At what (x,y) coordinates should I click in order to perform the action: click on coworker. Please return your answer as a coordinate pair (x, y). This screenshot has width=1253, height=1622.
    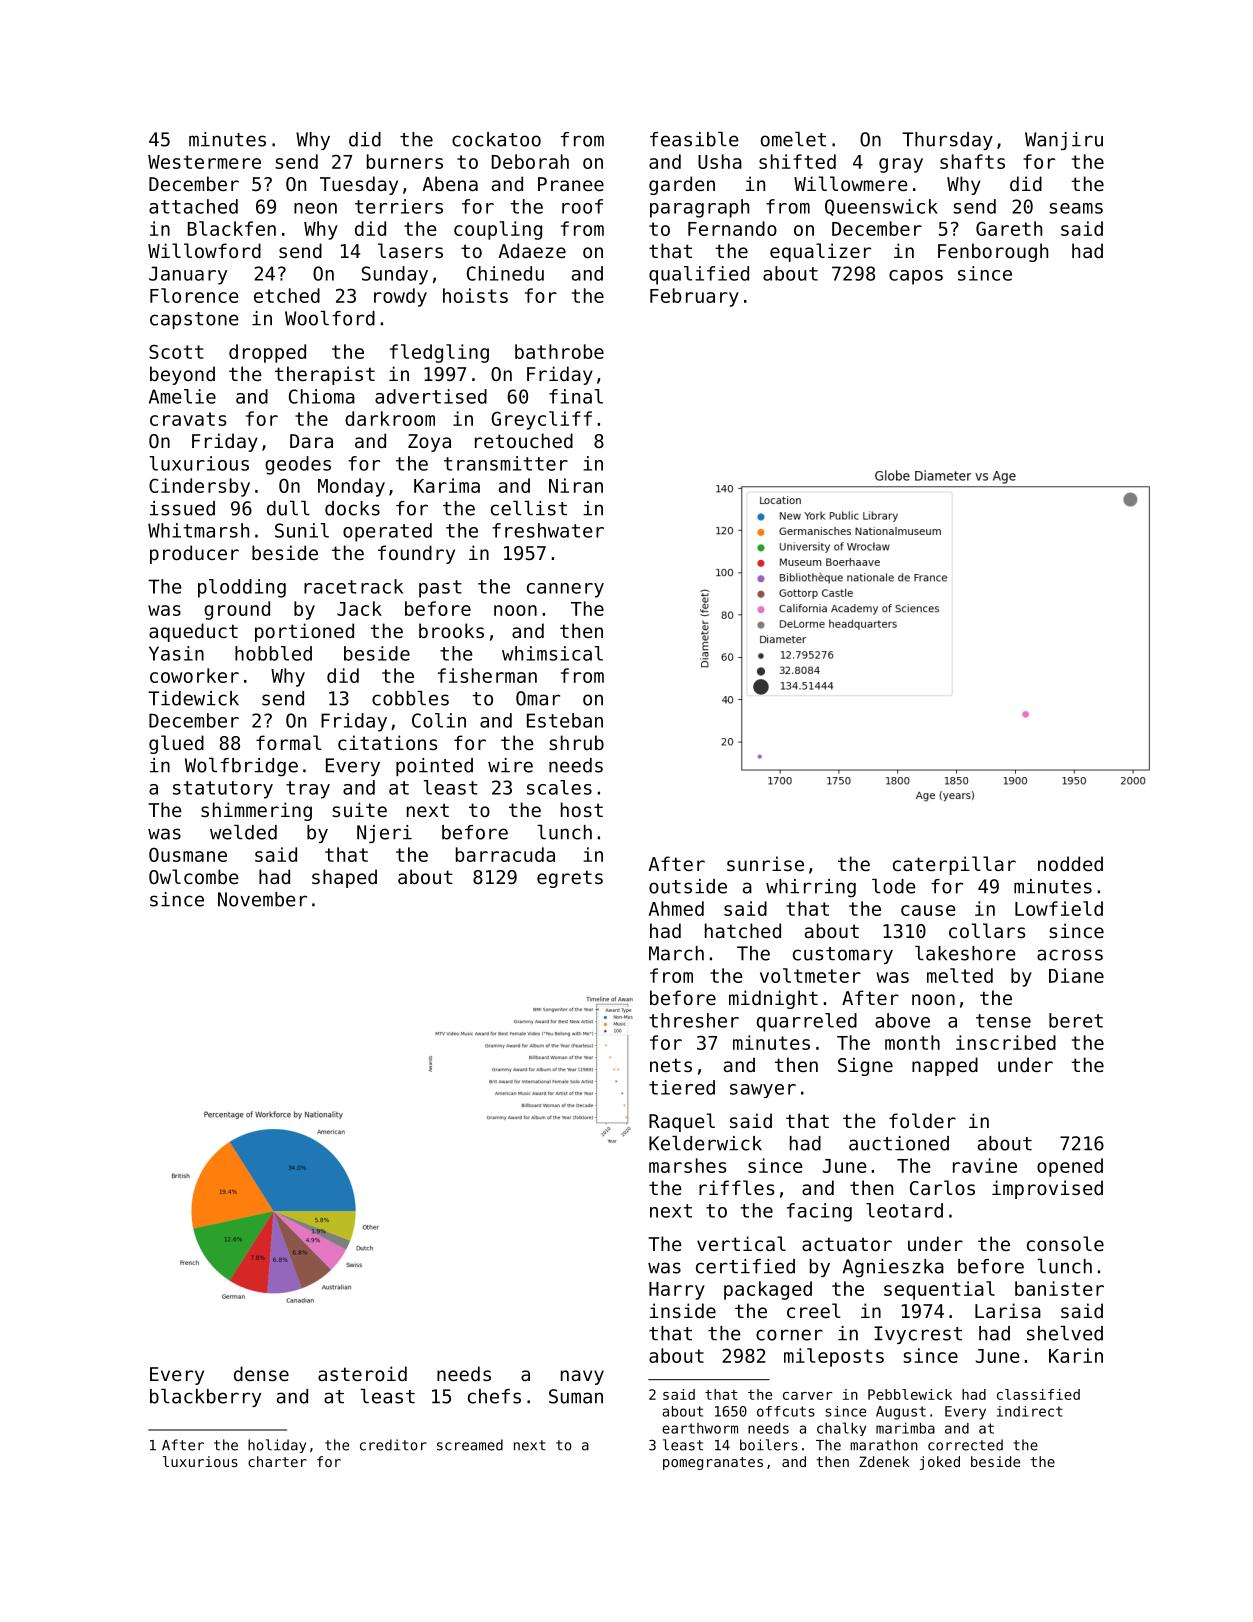
    Looking at the image, I should click on (194, 675).
